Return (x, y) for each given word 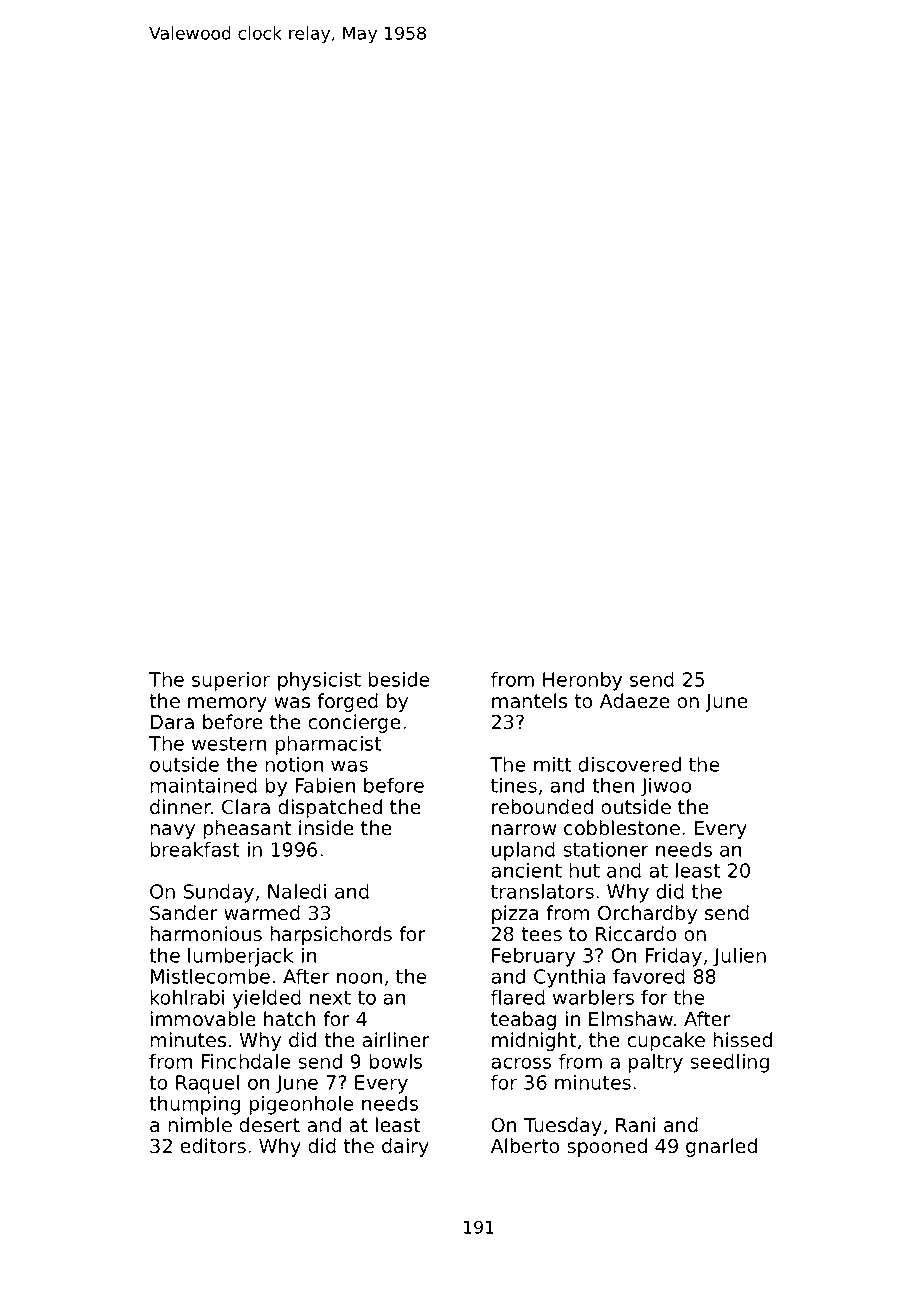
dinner (180, 807)
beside (399, 679)
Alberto (525, 1146)
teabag (523, 1020)
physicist (319, 681)
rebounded (542, 807)
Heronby (582, 681)
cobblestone (622, 828)
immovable (203, 1019)
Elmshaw (631, 1019)
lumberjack (240, 957)
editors (213, 1146)
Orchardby (647, 914)
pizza (515, 914)
